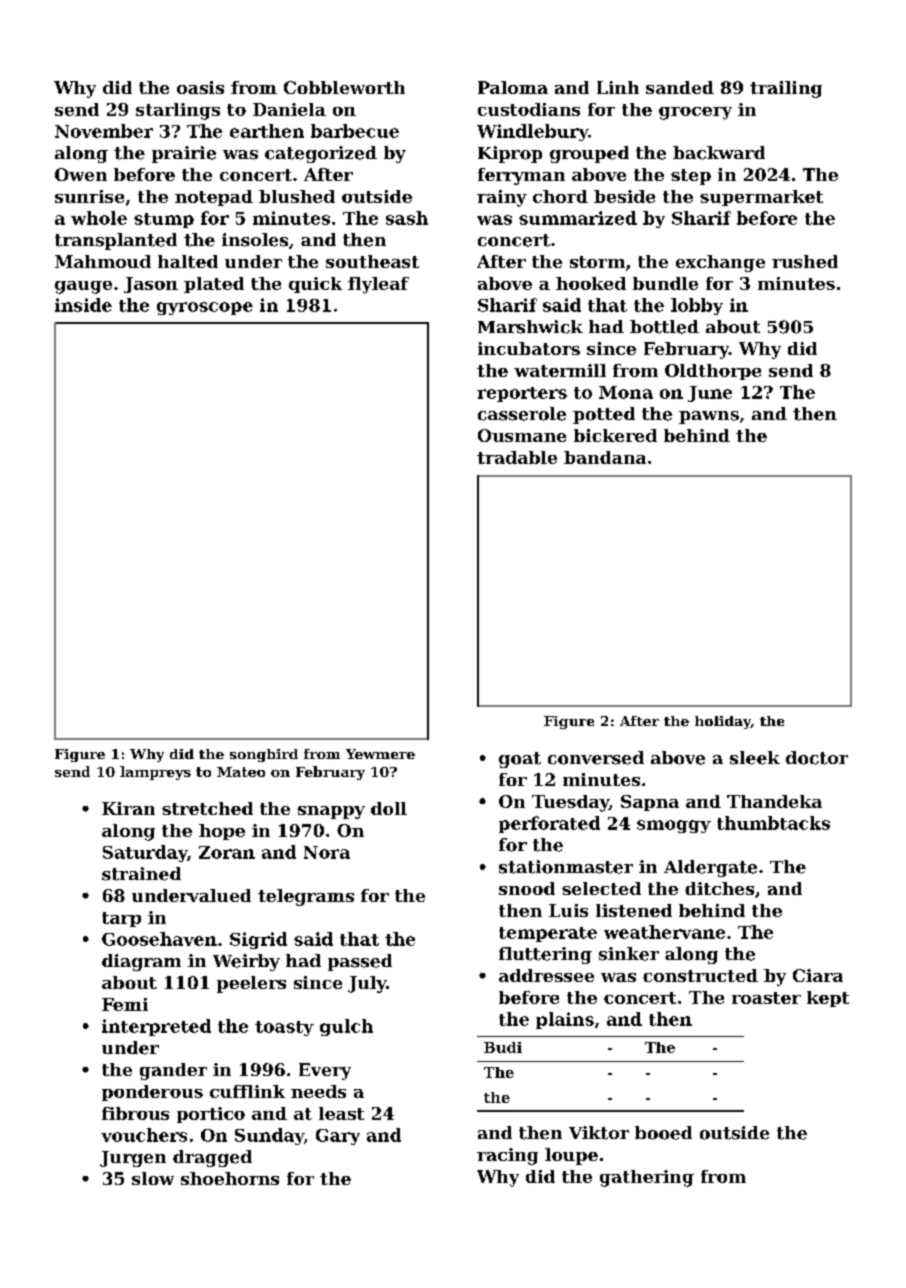 The image size is (906, 1288). I want to click on tradable, so click(517, 457).
